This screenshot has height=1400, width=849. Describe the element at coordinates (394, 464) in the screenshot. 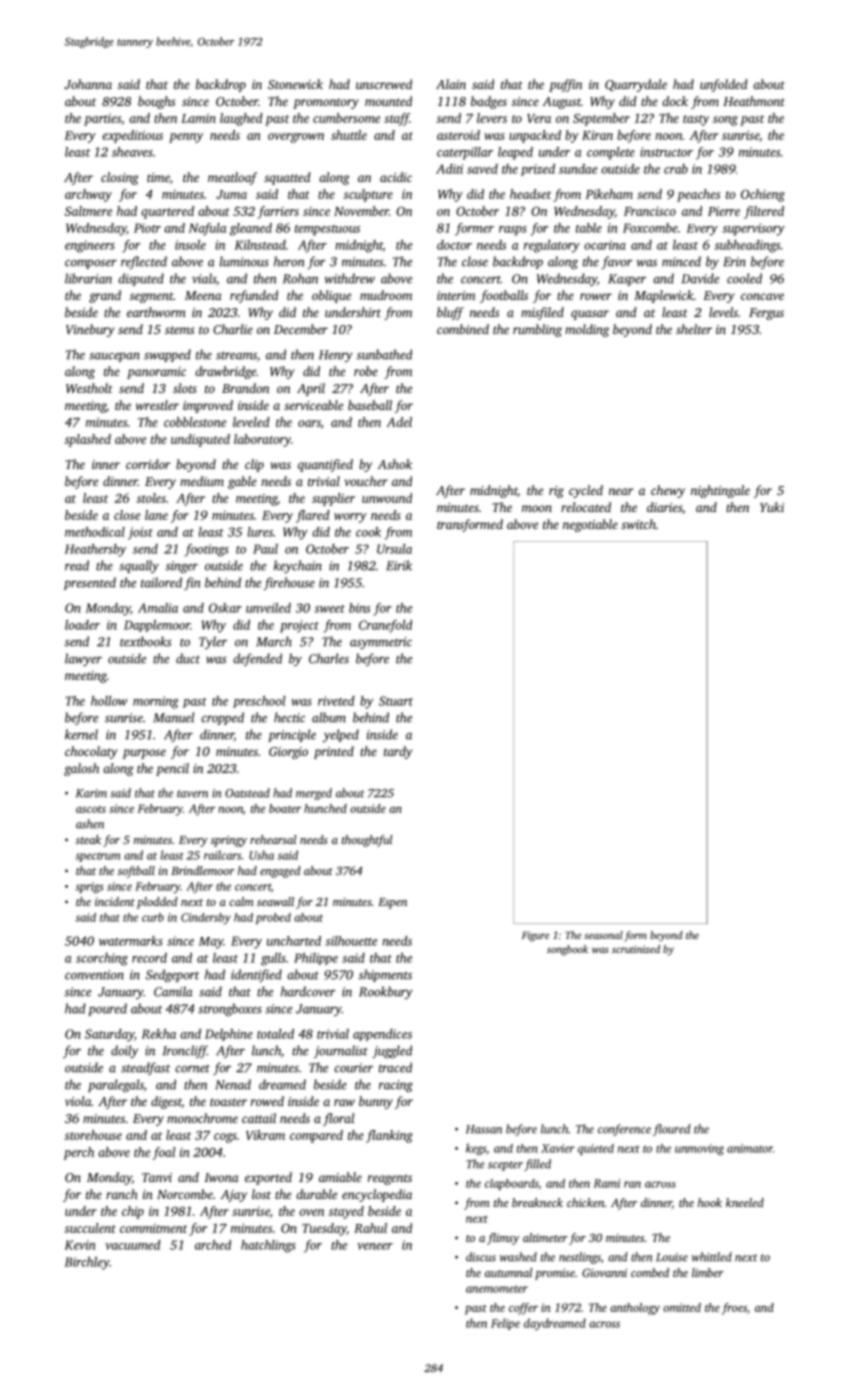

I see `Ashok` at that location.
